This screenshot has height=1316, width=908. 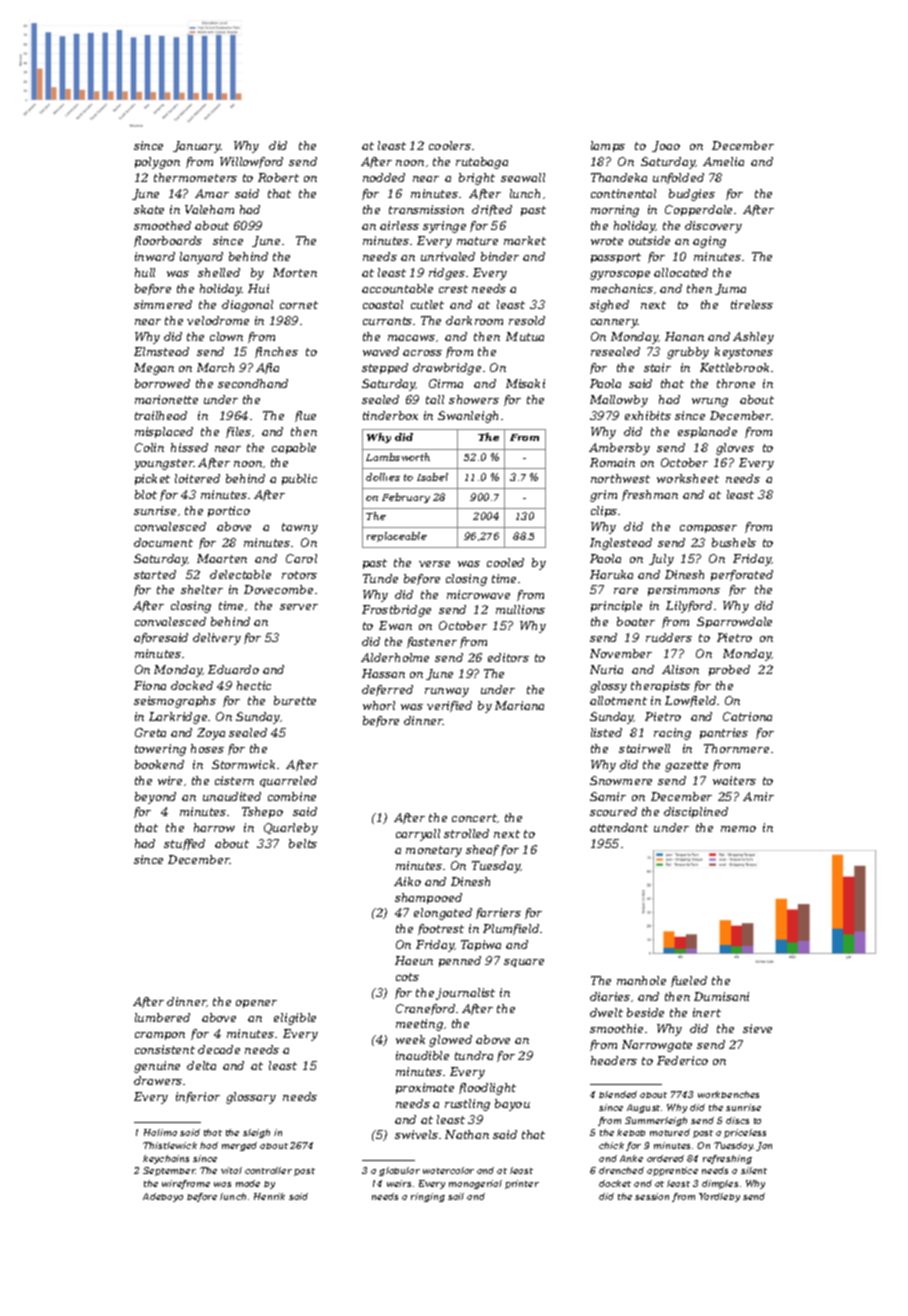 What do you see at coordinates (527, 320) in the screenshot?
I see `resold` at bounding box center [527, 320].
